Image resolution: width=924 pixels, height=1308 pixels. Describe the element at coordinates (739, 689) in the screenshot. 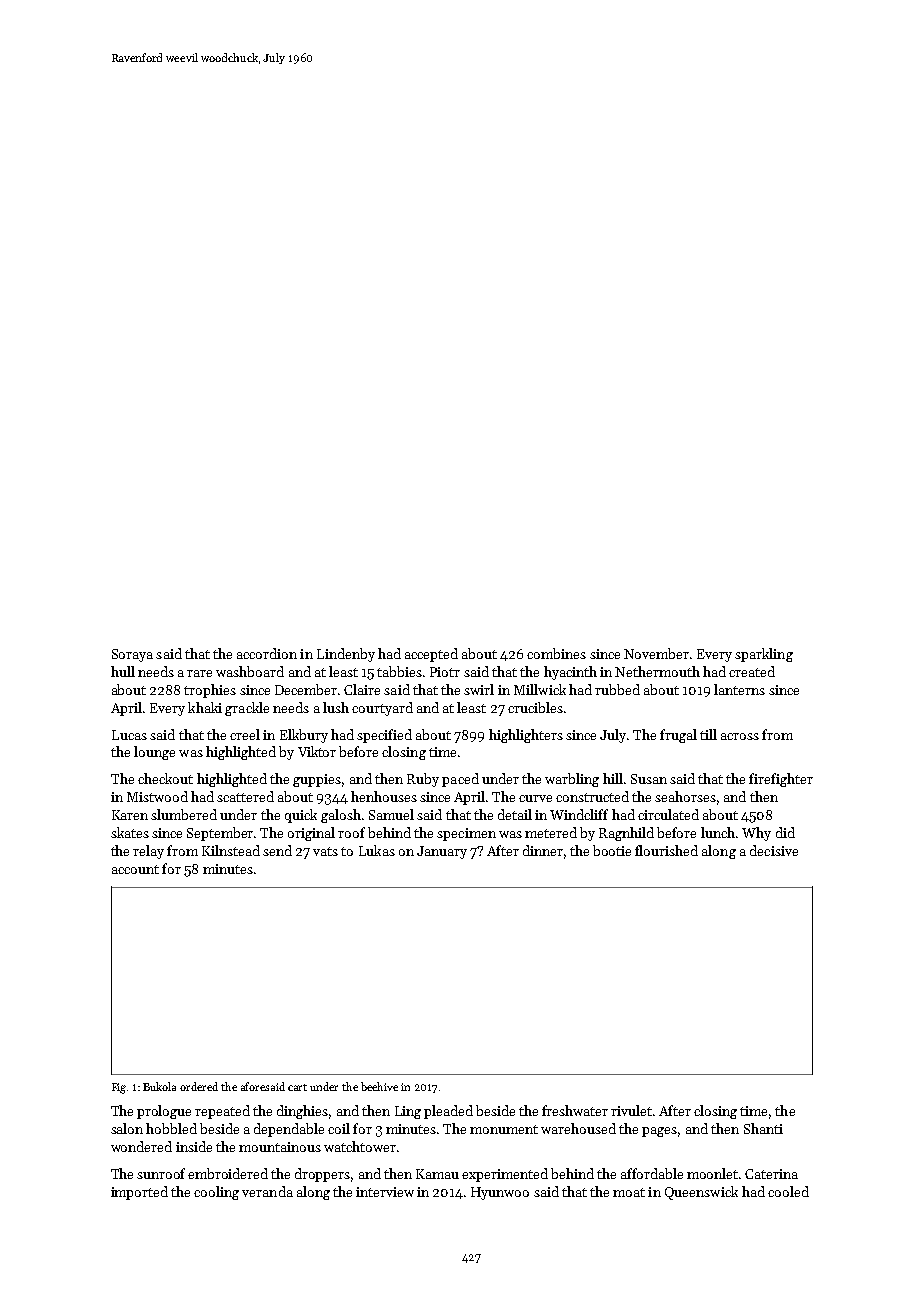

I see `lanterns` at that location.
